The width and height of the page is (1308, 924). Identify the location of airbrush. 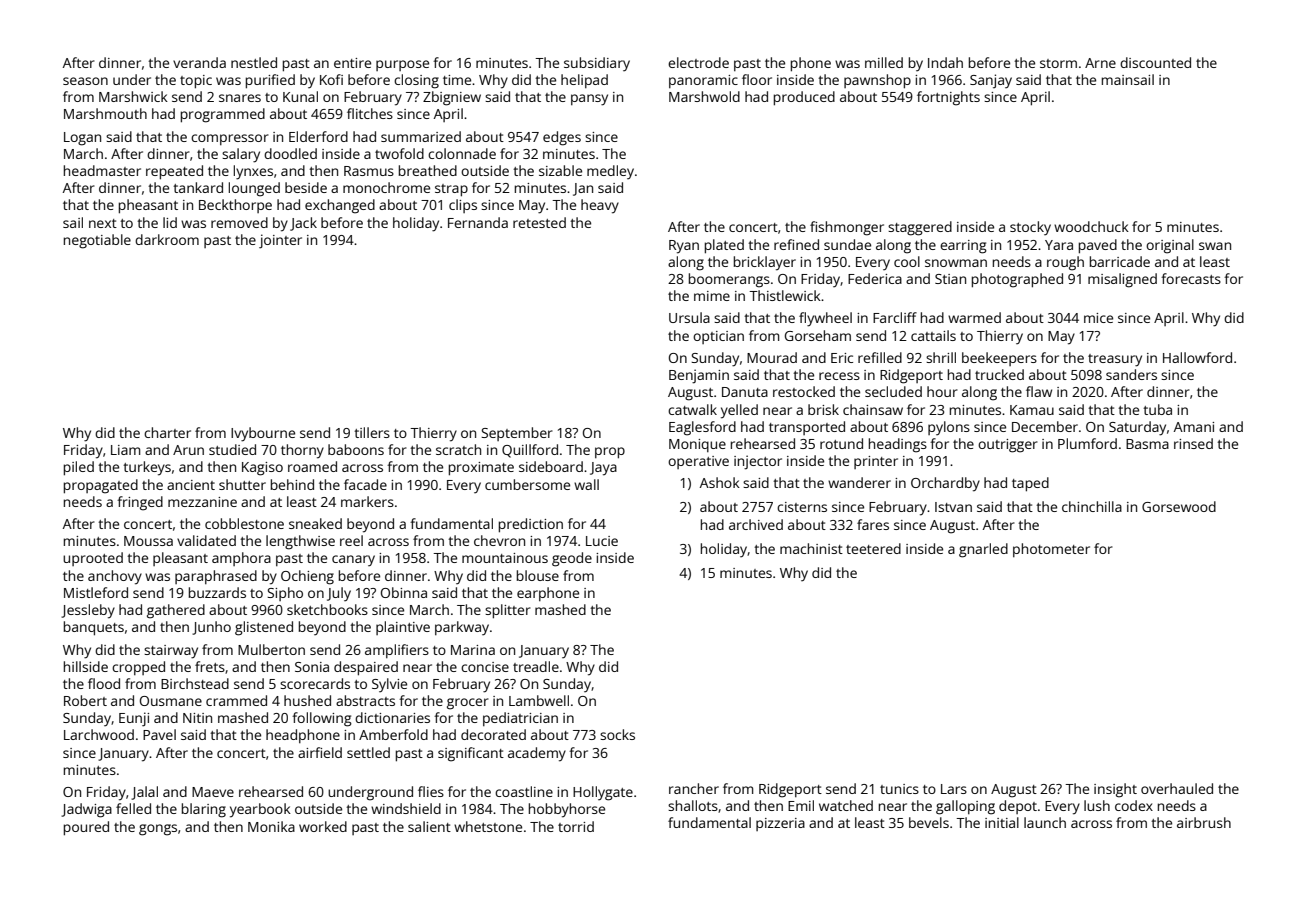
(1204, 822).
